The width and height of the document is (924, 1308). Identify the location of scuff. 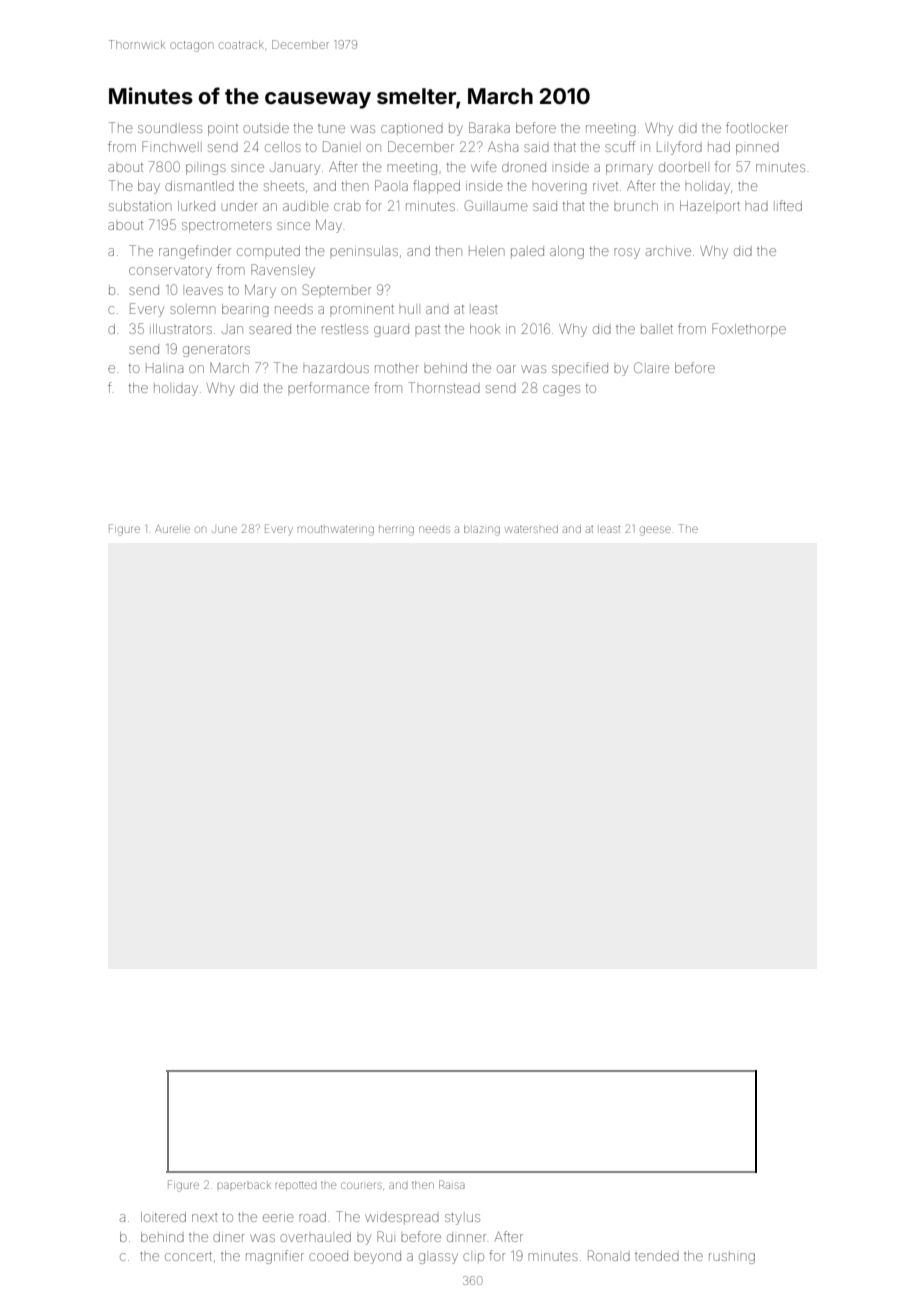
(620, 146).
